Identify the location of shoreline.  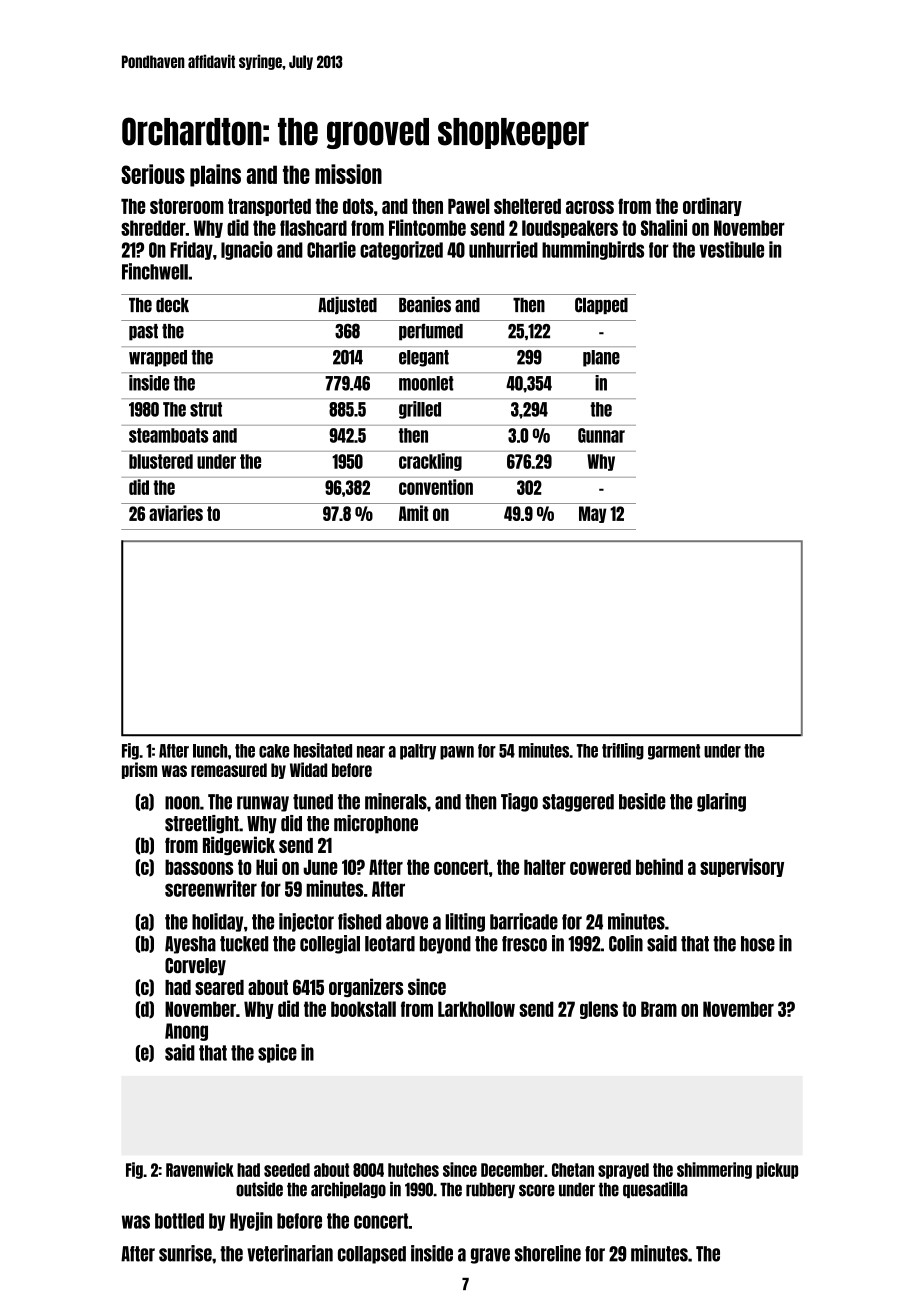
(548, 1253).
